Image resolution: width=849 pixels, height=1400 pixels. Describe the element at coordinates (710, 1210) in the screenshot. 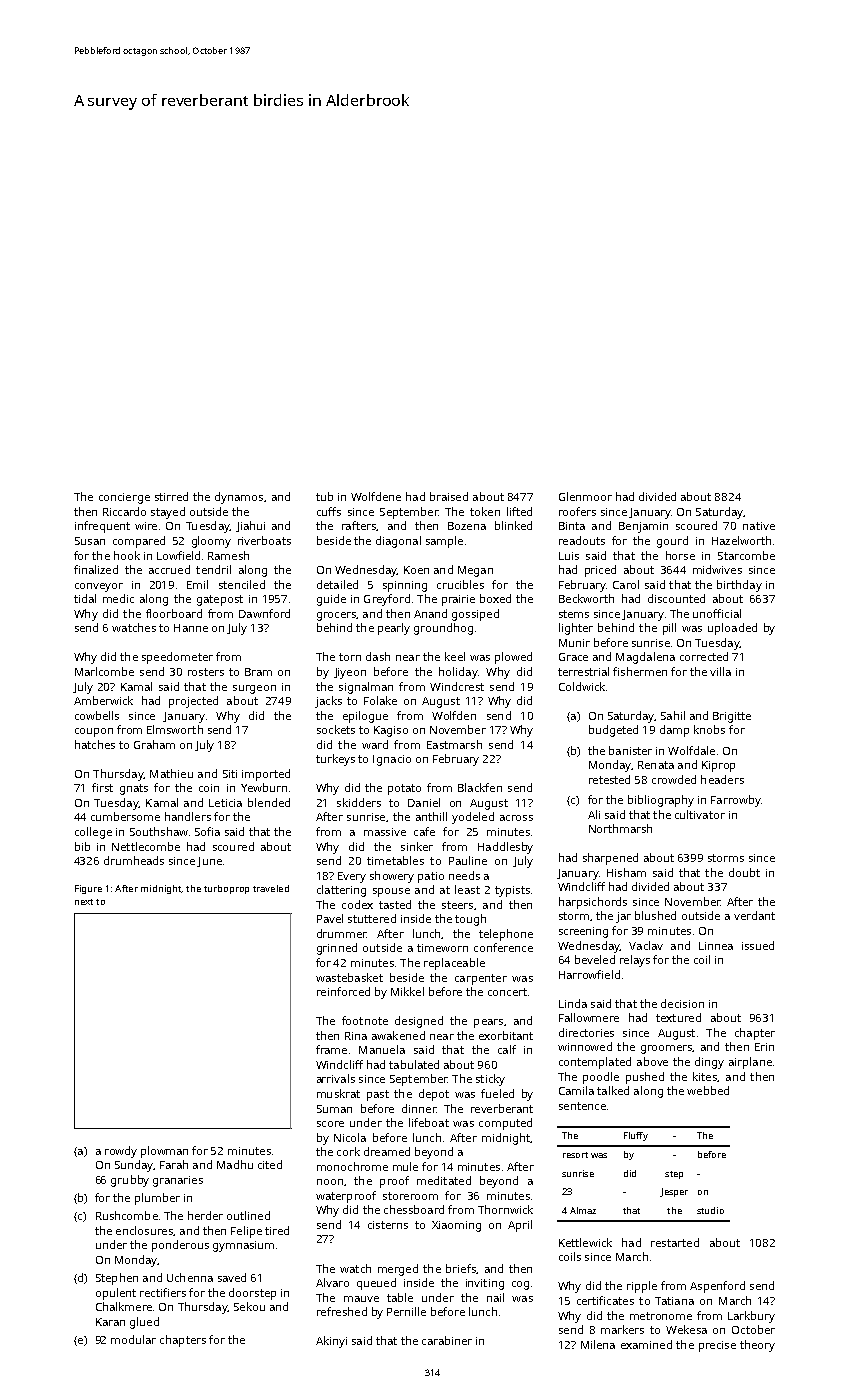

I see `studio` at that location.
